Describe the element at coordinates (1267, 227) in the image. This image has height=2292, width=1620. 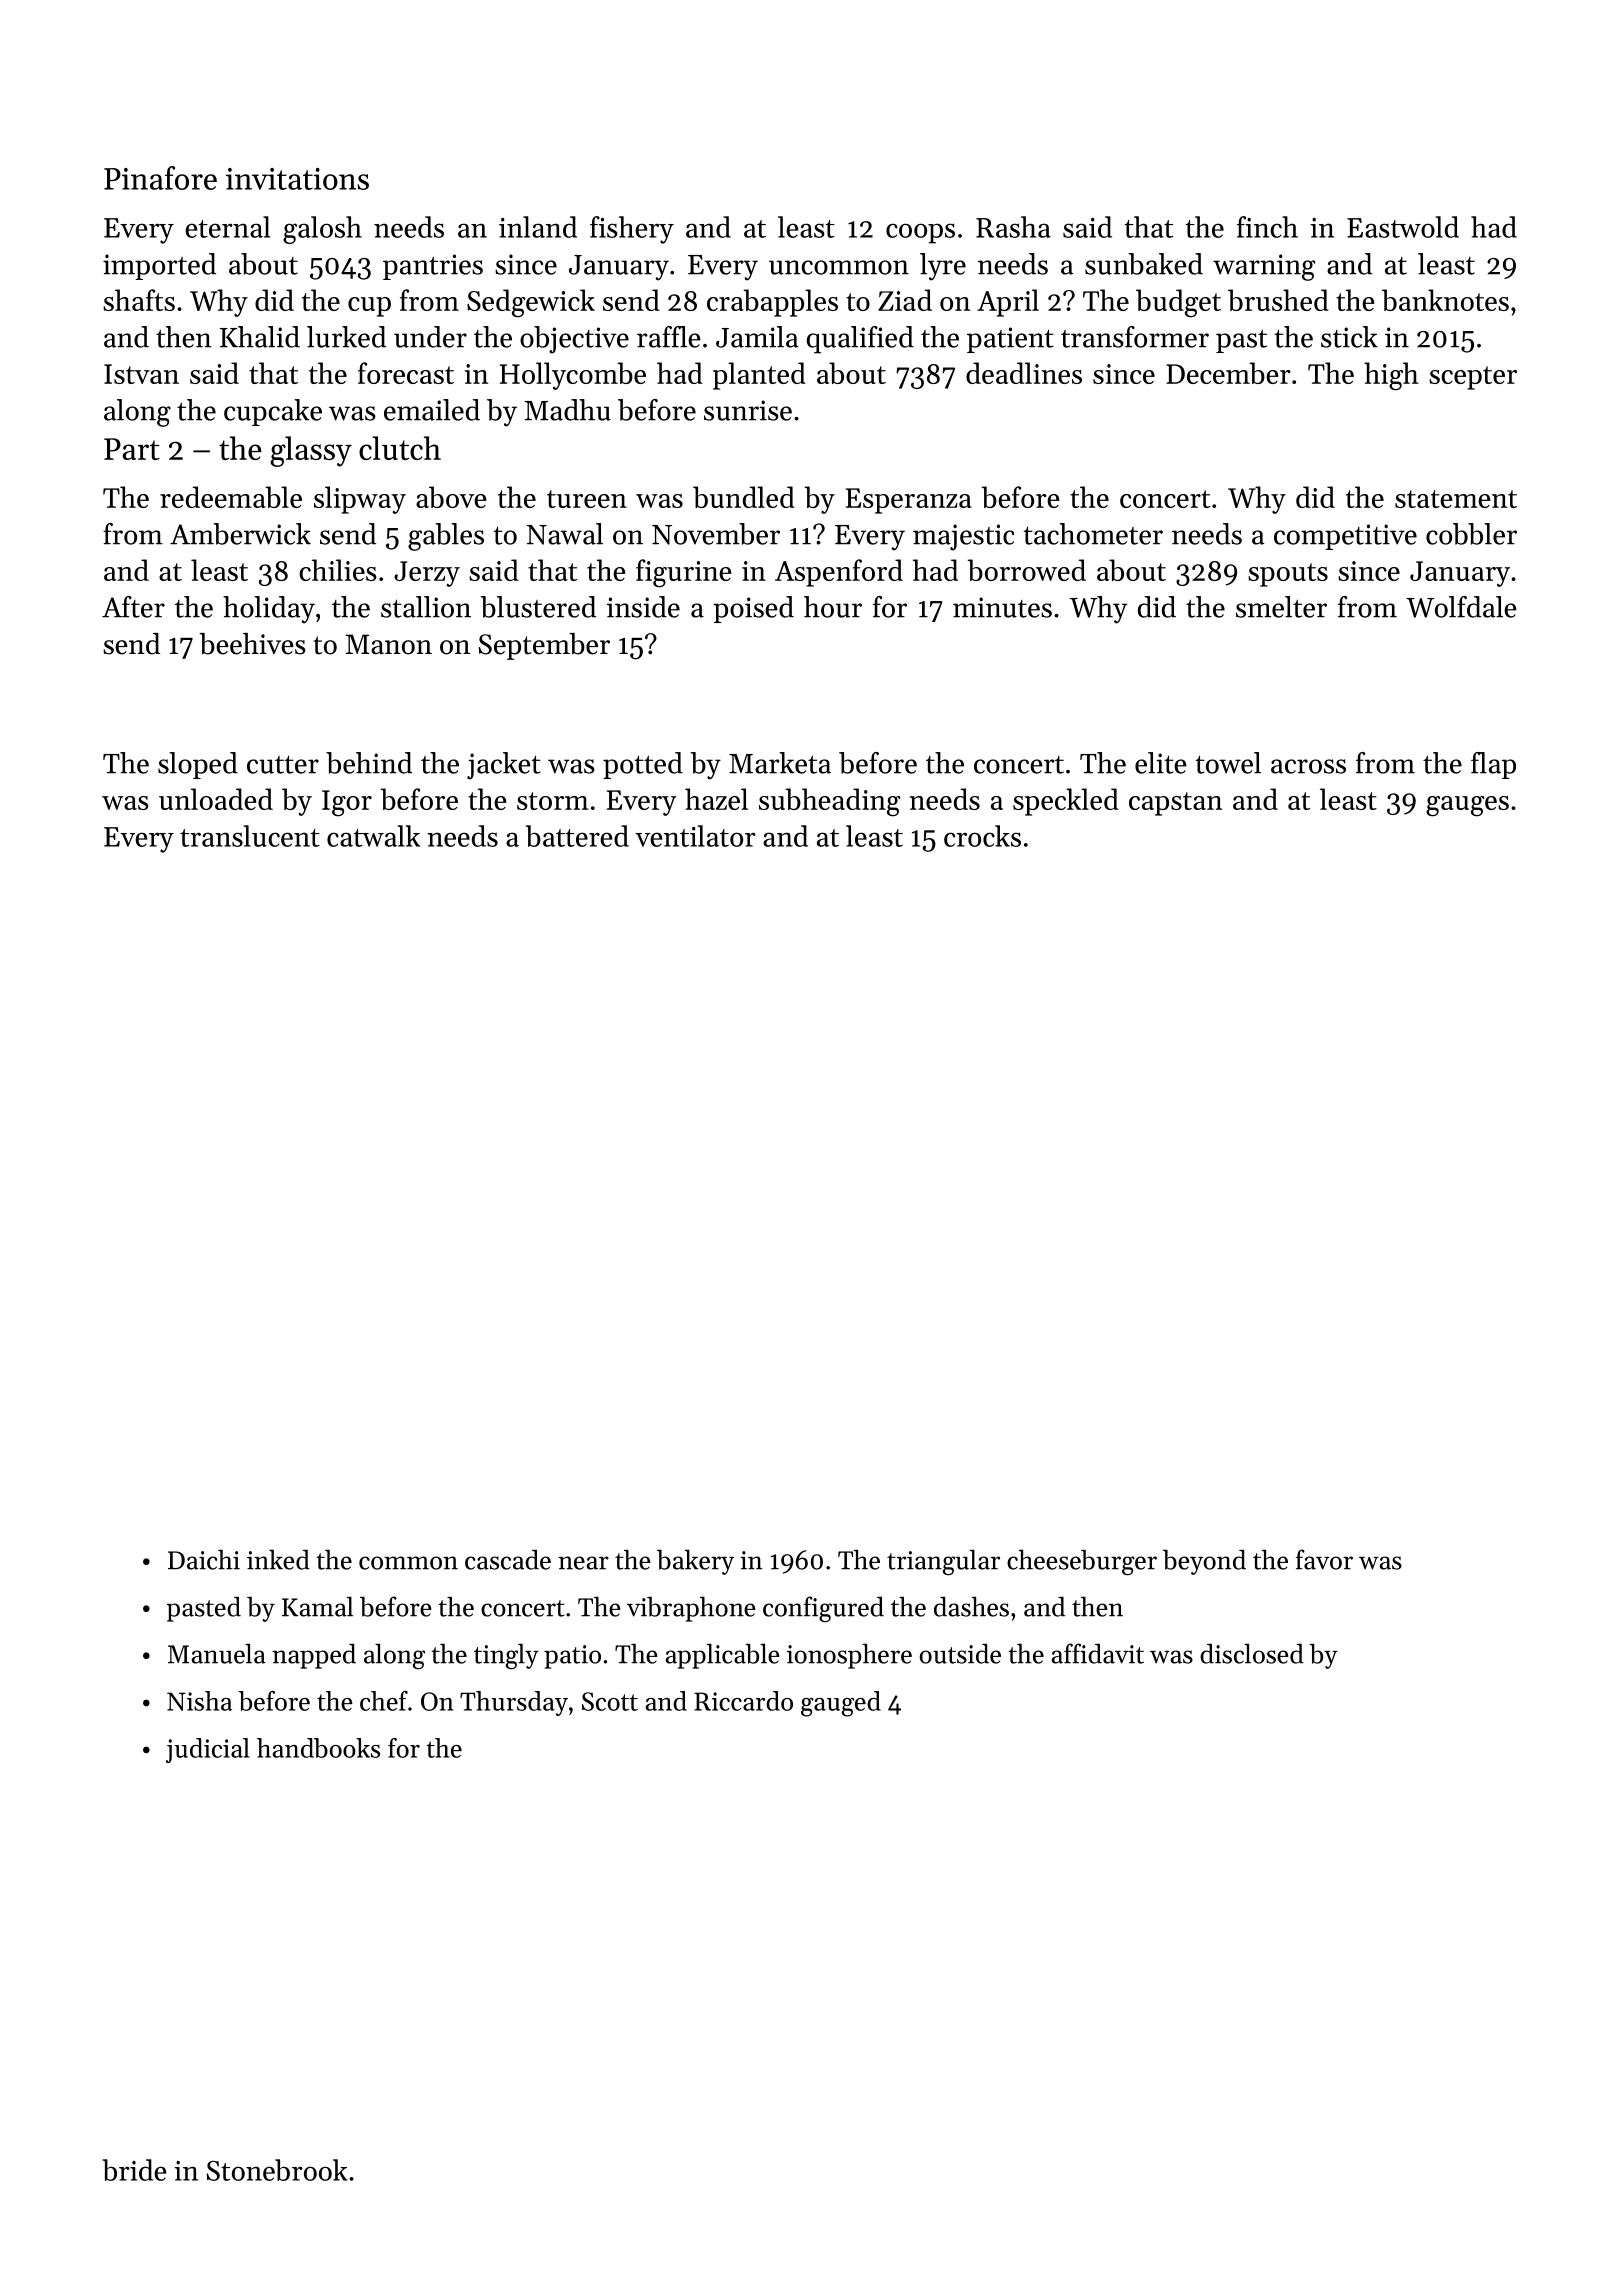
I see `finch` at that location.
